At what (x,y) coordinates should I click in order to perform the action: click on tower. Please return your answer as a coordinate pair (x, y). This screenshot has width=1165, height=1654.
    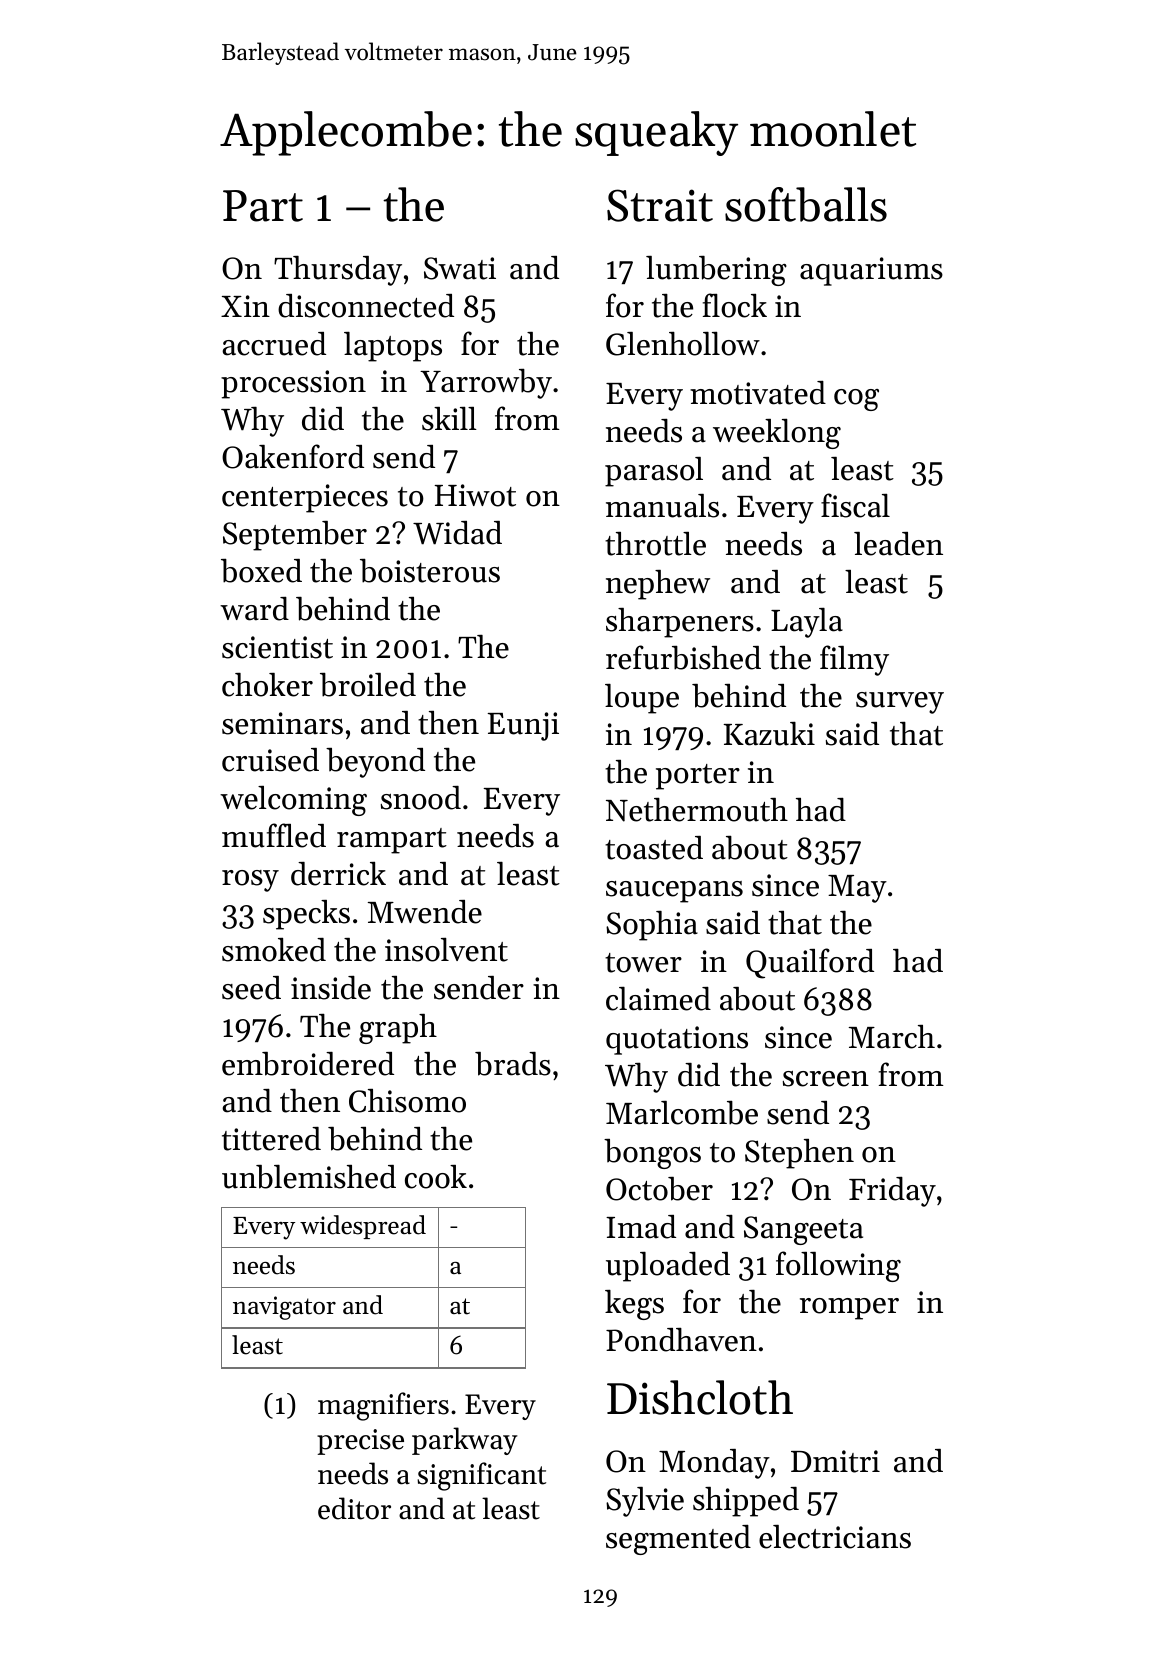
    Looking at the image, I should click on (643, 963).
